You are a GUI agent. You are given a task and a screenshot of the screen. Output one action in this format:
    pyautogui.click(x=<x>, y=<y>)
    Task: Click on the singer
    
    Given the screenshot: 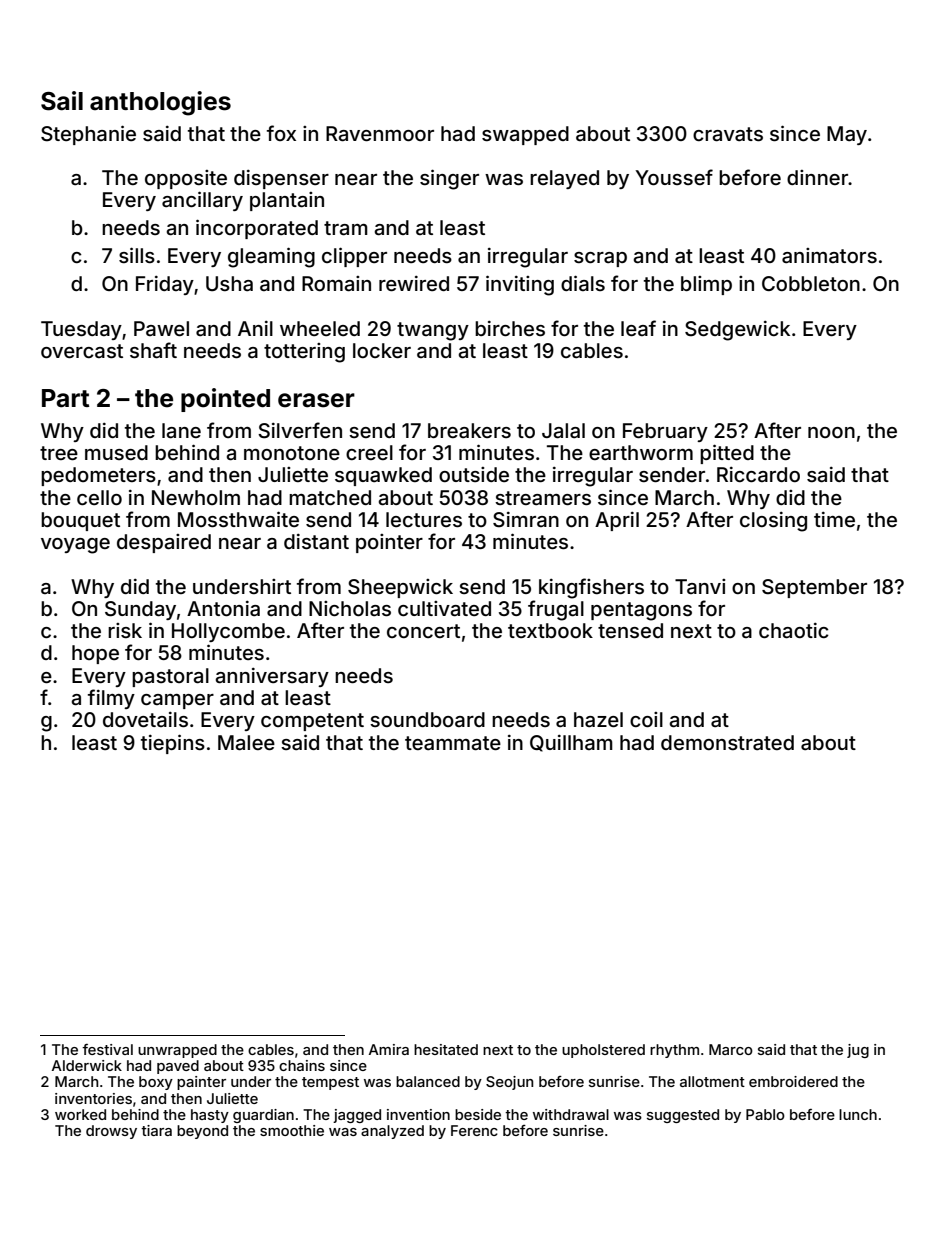 What is the action you would take?
    pyautogui.click(x=449, y=179)
